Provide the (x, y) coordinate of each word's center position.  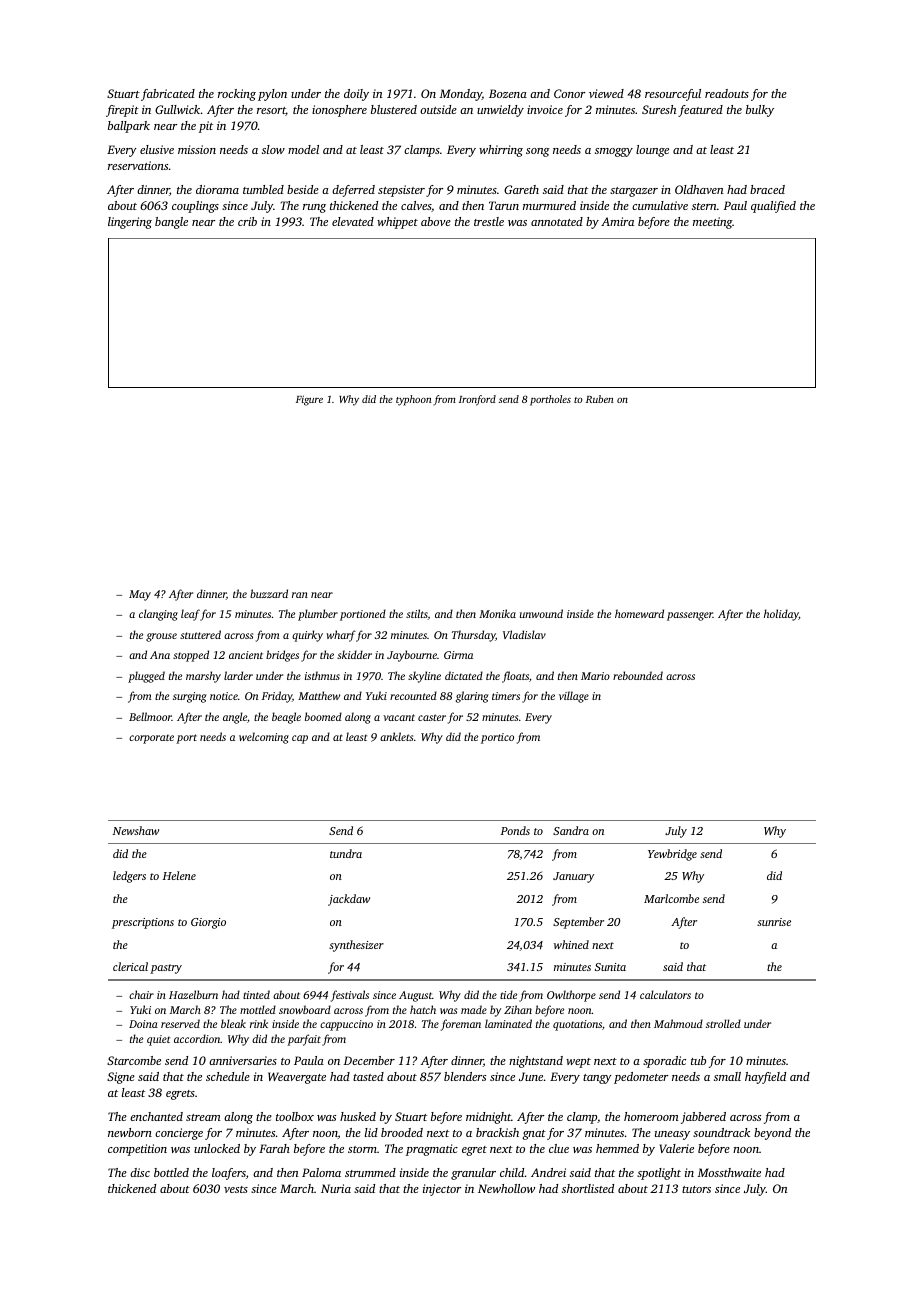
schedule (228, 1076)
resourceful (673, 95)
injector (442, 1190)
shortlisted (588, 1188)
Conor (569, 93)
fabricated (168, 95)
